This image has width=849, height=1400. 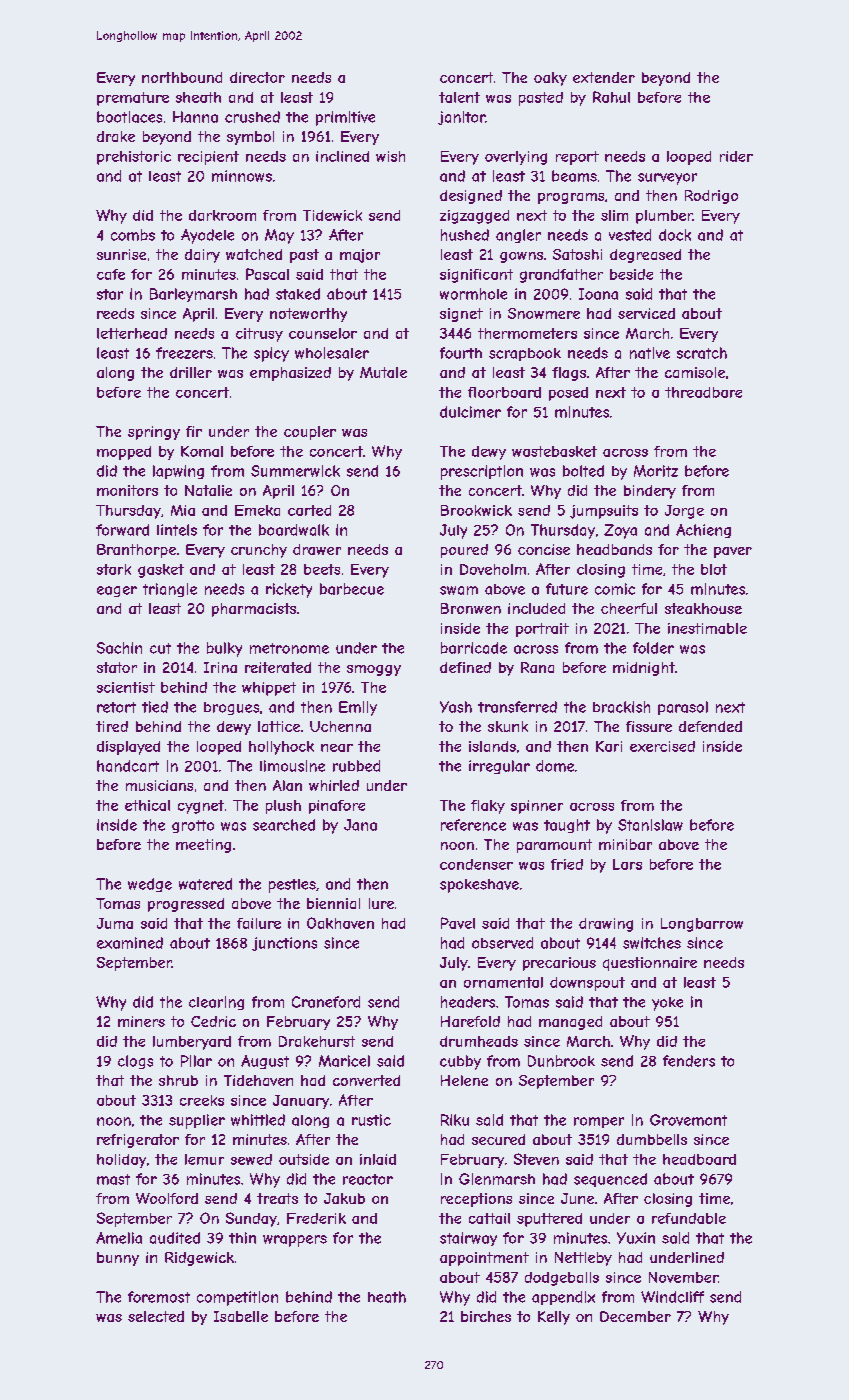 What do you see at coordinates (134, 158) in the image?
I see `prehistoric` at bounding box center [134, 158].
